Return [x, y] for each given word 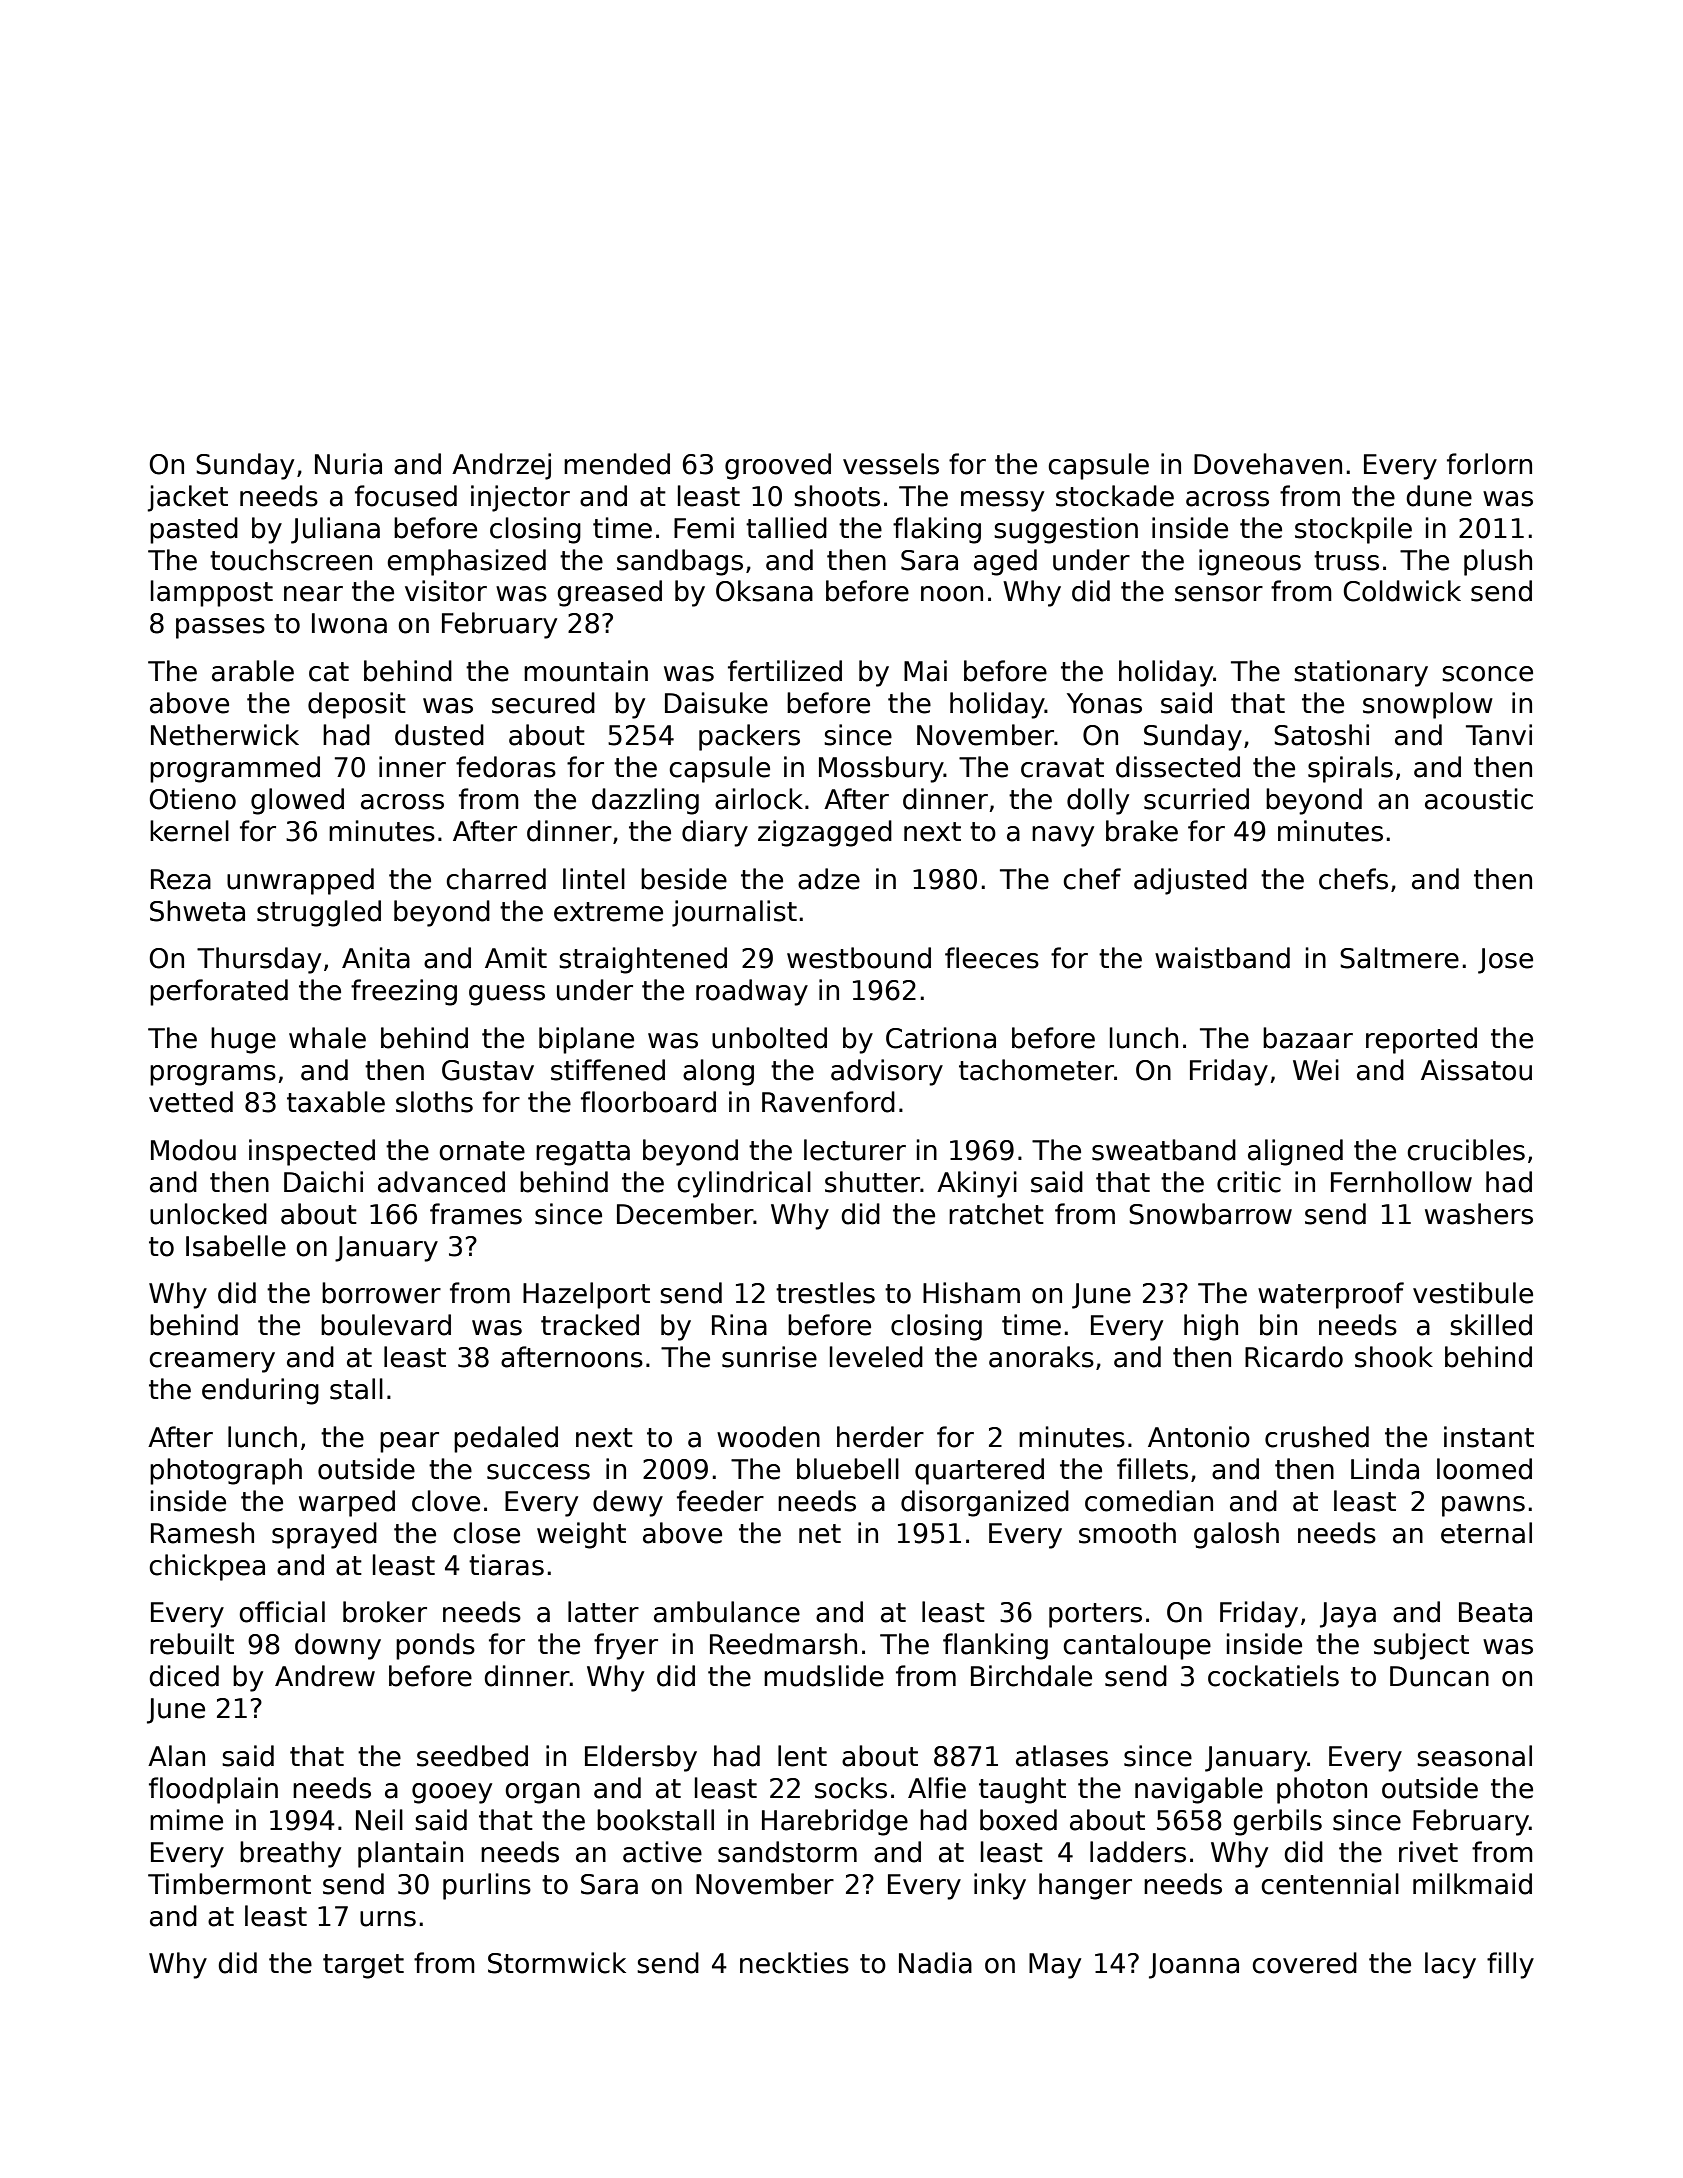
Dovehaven [1268, 464]
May [1055, 1966]
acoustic [1479, 799]
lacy [1450, 1965]
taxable [336, 1102]
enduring [260, 1391]
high [1211, 1327]
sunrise [769, 1357]
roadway [752, 992]
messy [1002, 501]
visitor [446, 591]
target [363, 1966]
